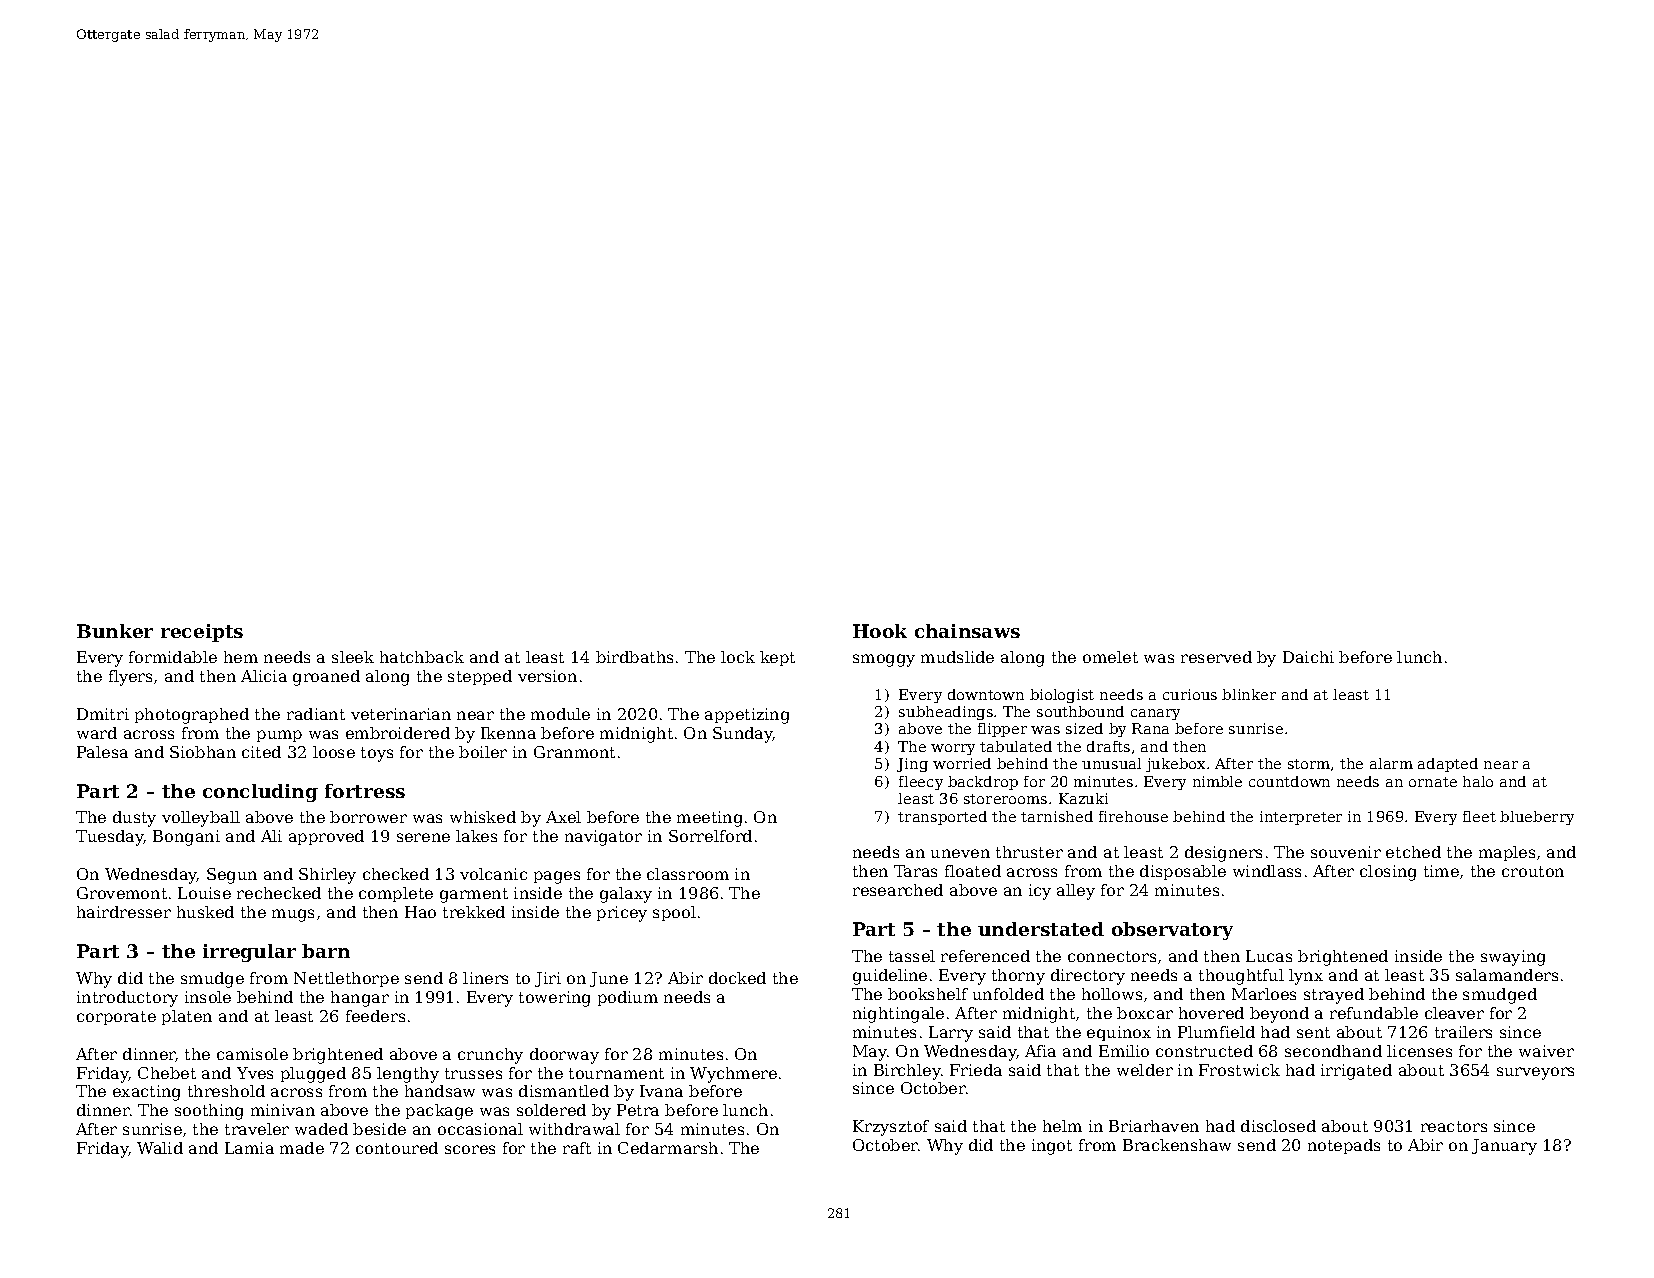 This screenshot has height=1278, width=1654. Describe the element at coordinates (1504, 1147) in the screenshot. I see `January` at that location.
